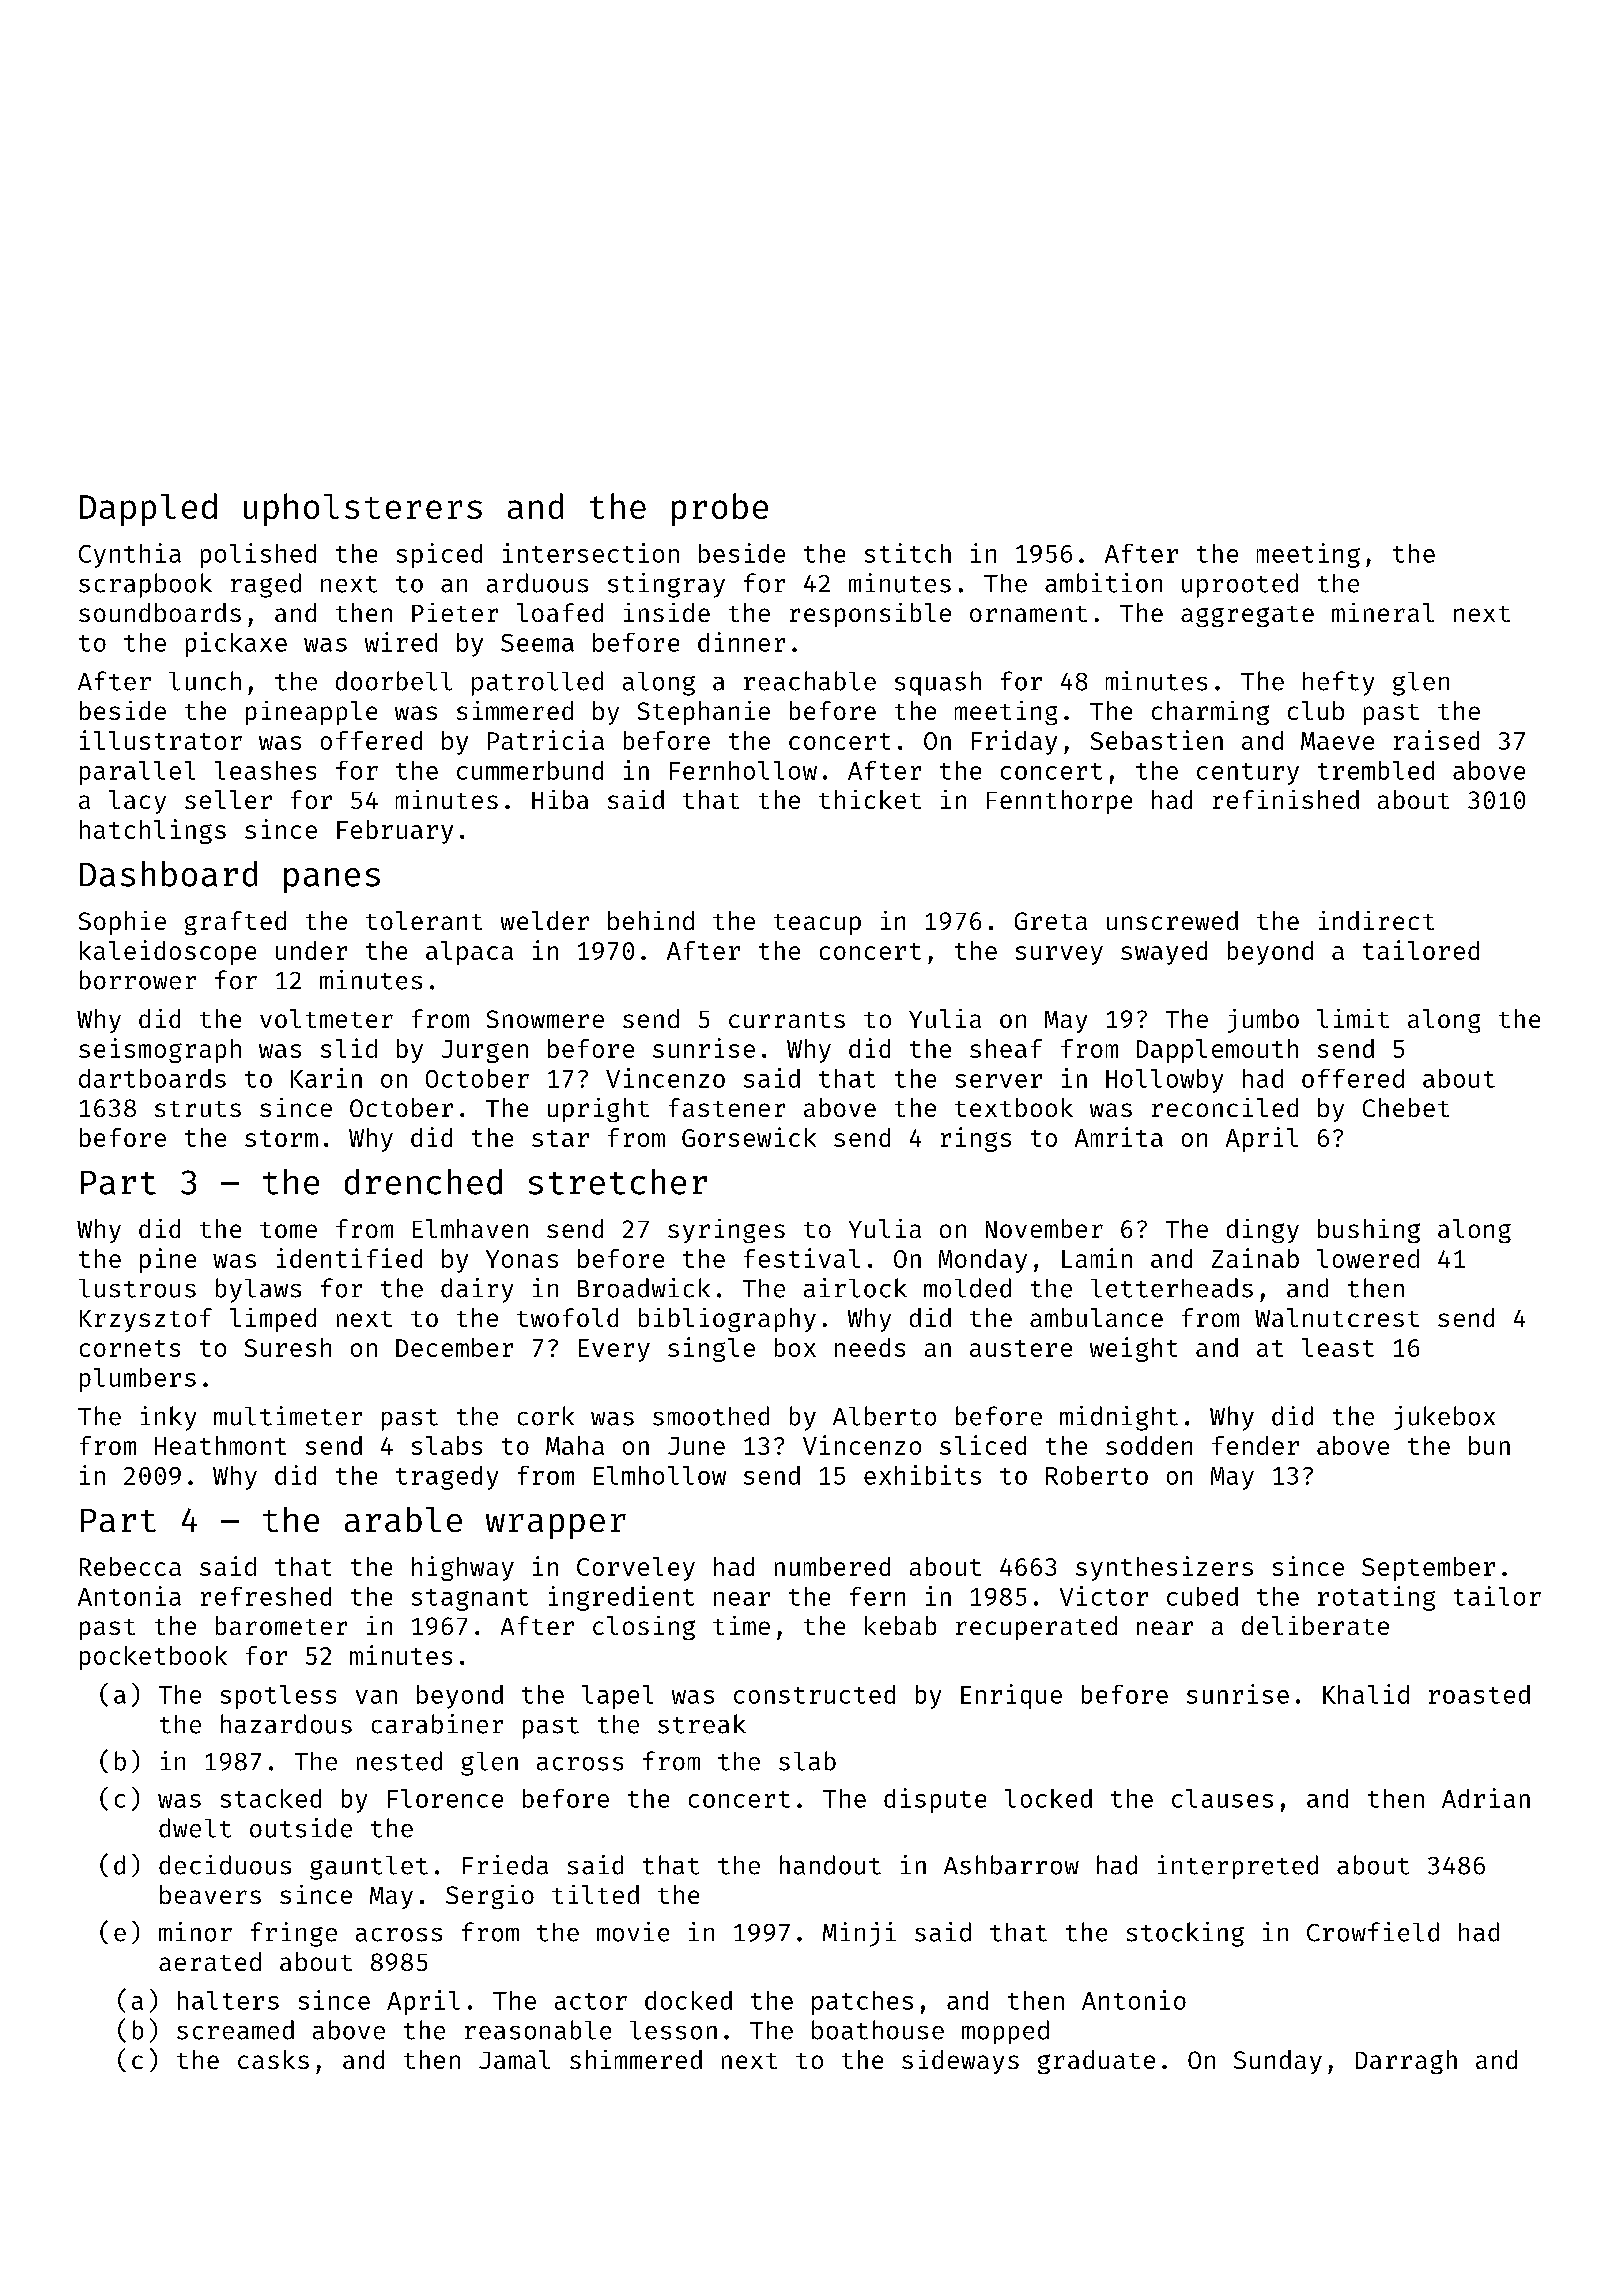 This screenshot has height=2292, width=1620. Describe the element at coordinates (273, 2059) in the screenshot. I see `casks` at that location.
